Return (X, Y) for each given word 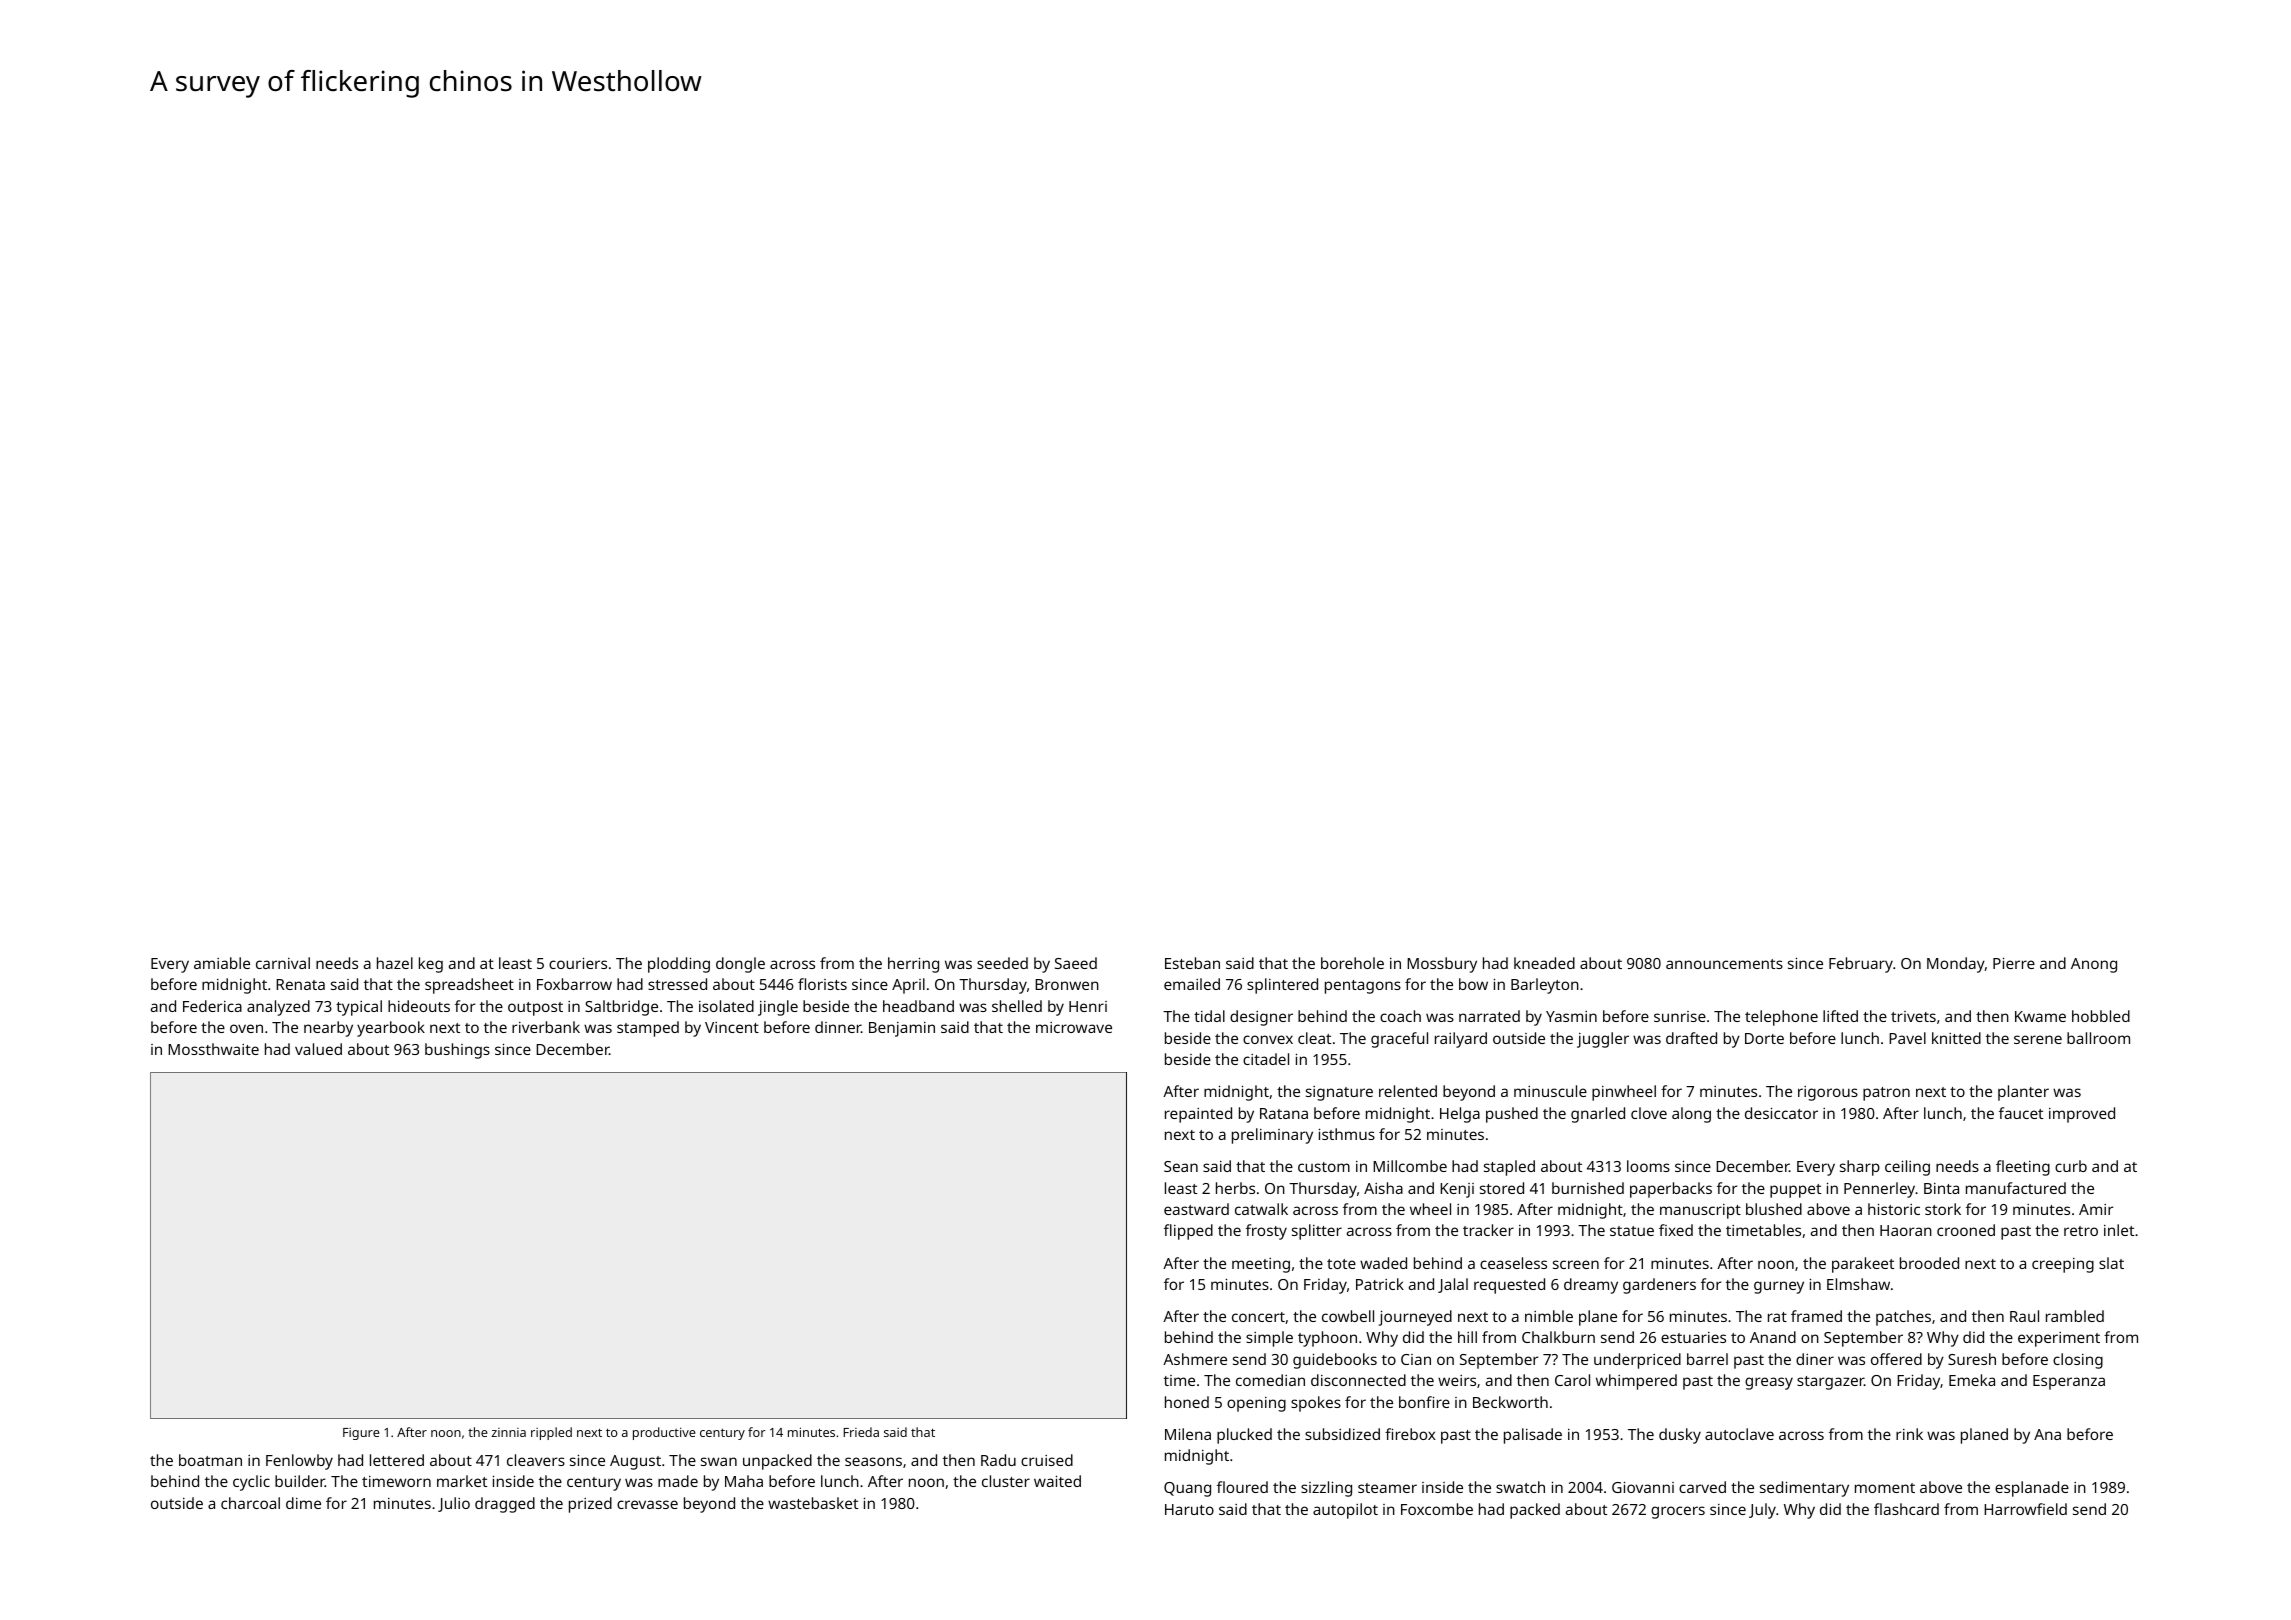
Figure (361, 1434)
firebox (1410, 1434)
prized (590, 1505)
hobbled (2101, 1016)
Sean (1181, 1166)
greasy (1769, 1383)
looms (1648, 1166)
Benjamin (902, 1029)
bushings (457, 1051)
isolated (726, 1006)
